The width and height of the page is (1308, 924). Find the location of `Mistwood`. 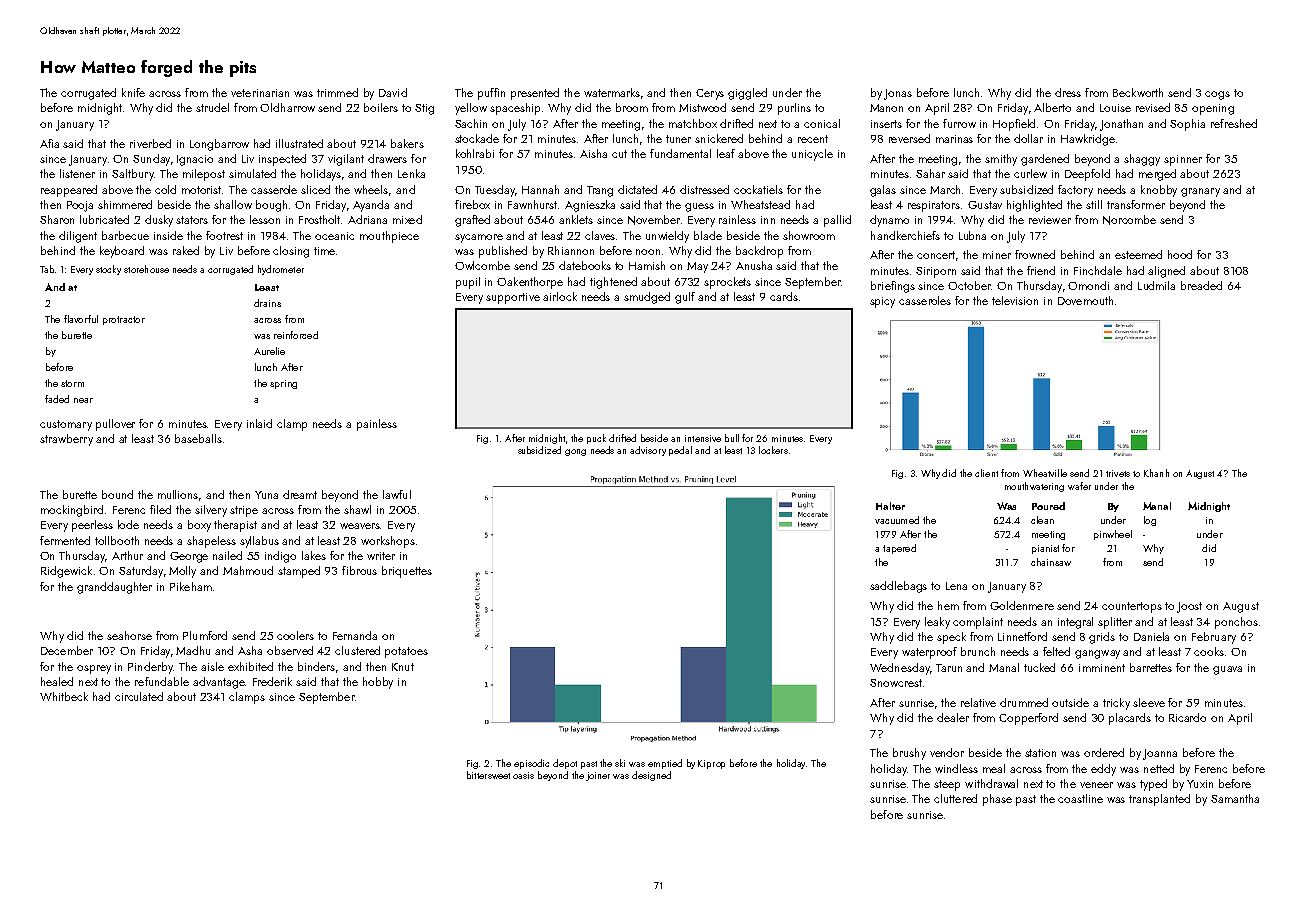

Mistwood is located at coordinates (702, 107).
